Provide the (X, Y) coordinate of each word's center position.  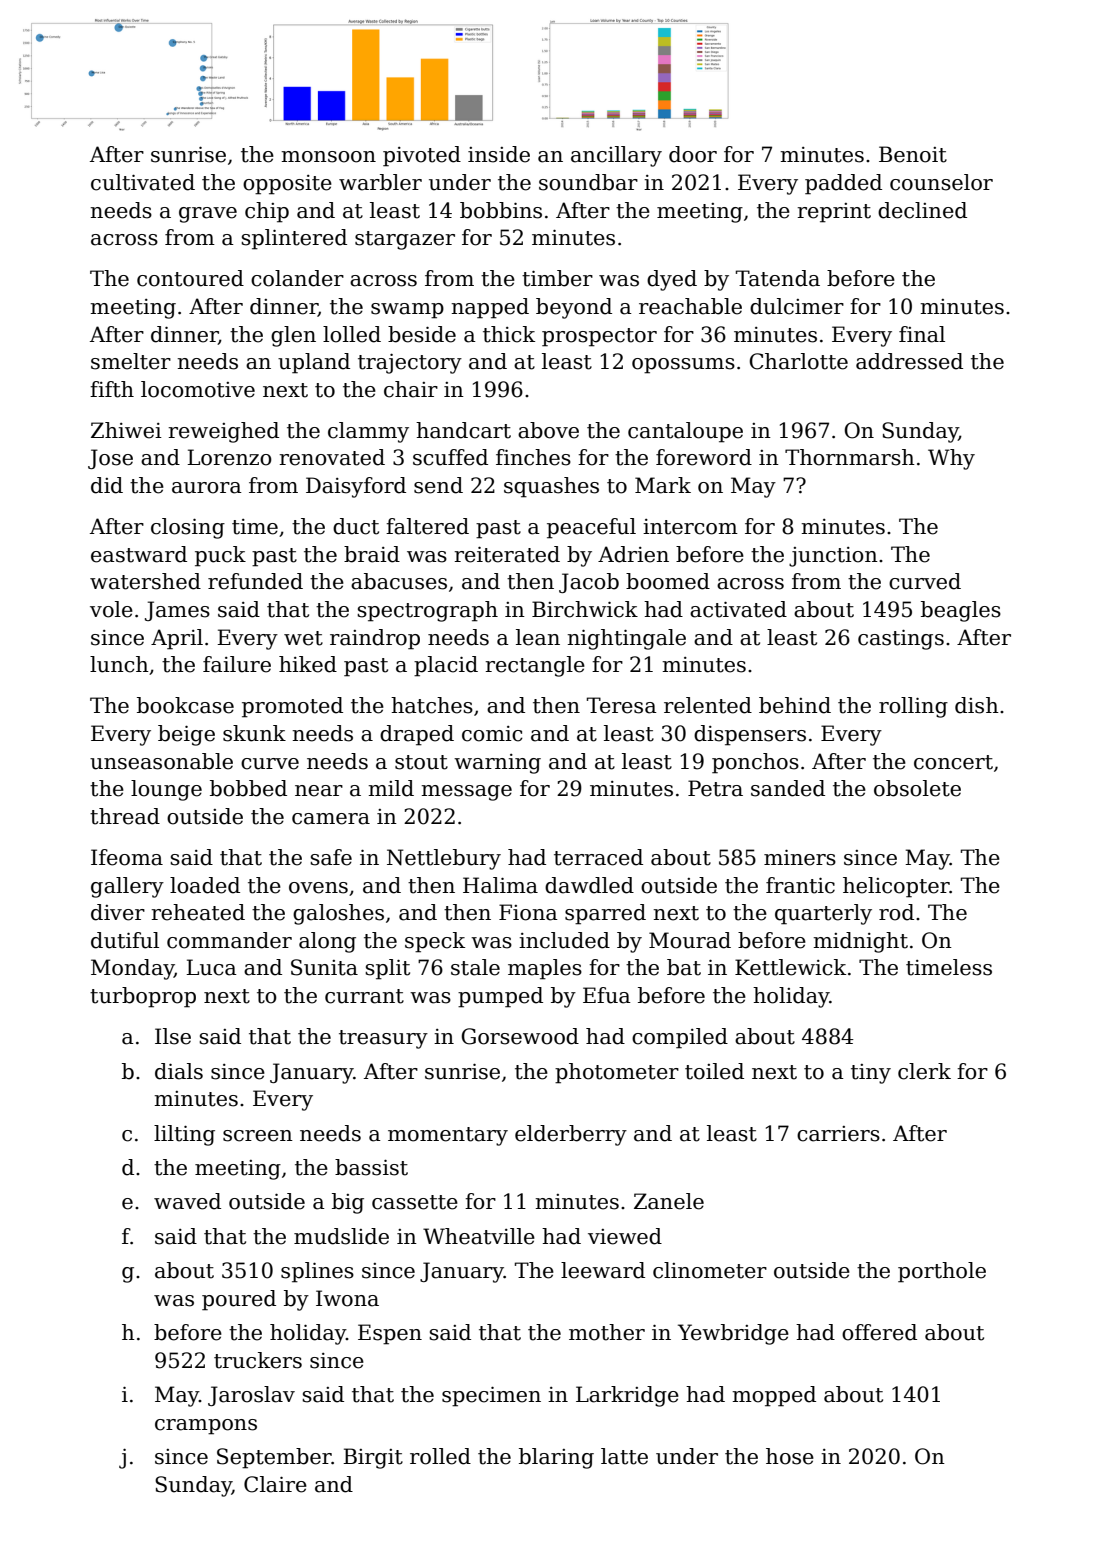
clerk (924, 1071)
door (693, 154)
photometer (617, 1073)
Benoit (913, 154)
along (327, 942)
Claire (275, 1484)
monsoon (328, 157)
